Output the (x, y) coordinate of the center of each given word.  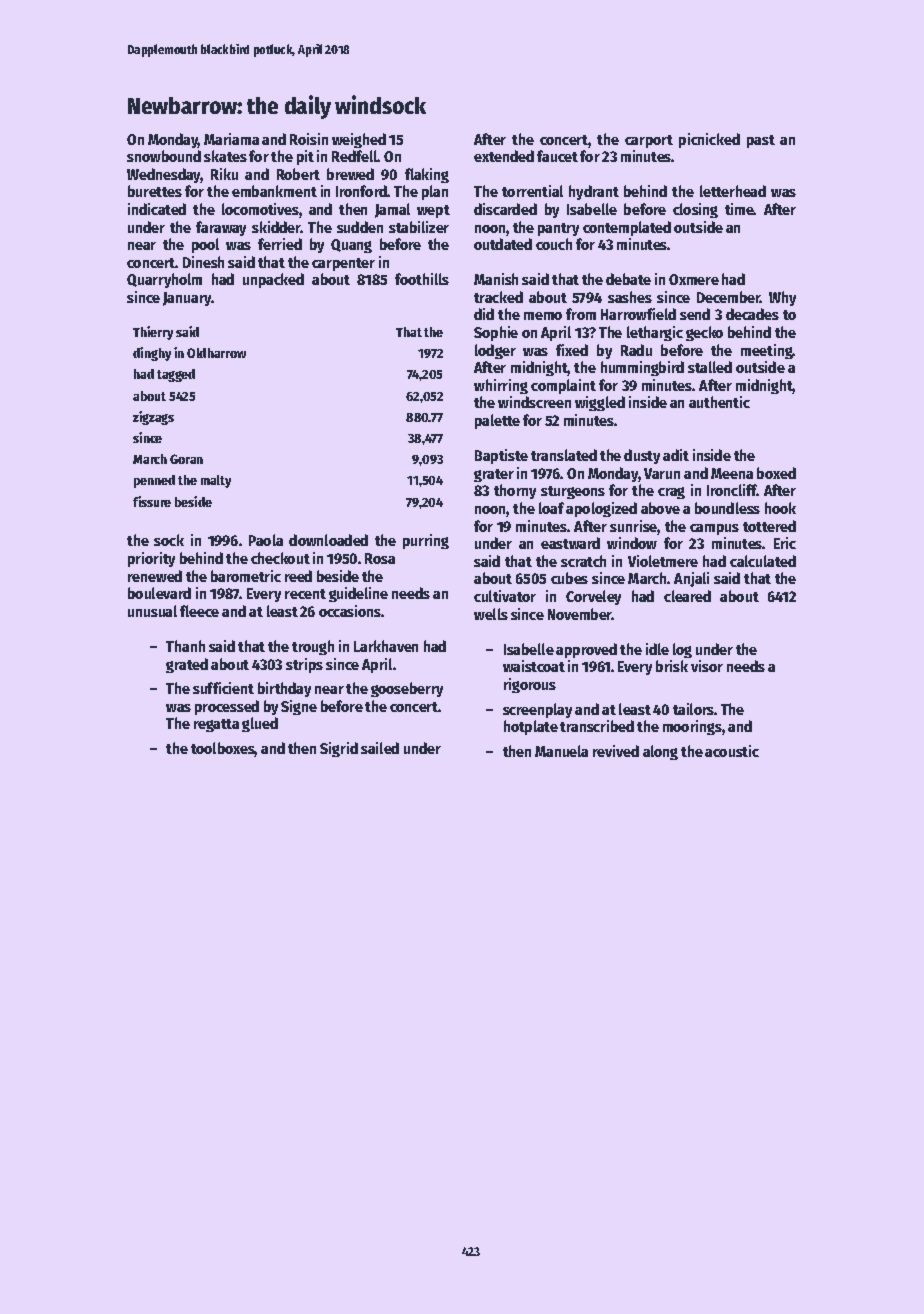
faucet (557, 156)
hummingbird (642, 368)
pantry (558, 229)
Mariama (231, 139)
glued (260, 724)
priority (151, 559)
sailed (380, 748)
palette (497, 421)
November (580, 614)
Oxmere (694, 279)
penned (154, 481)
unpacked (273, 280)
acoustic (732, 751)
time (739, 209)
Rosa (380, 558)
